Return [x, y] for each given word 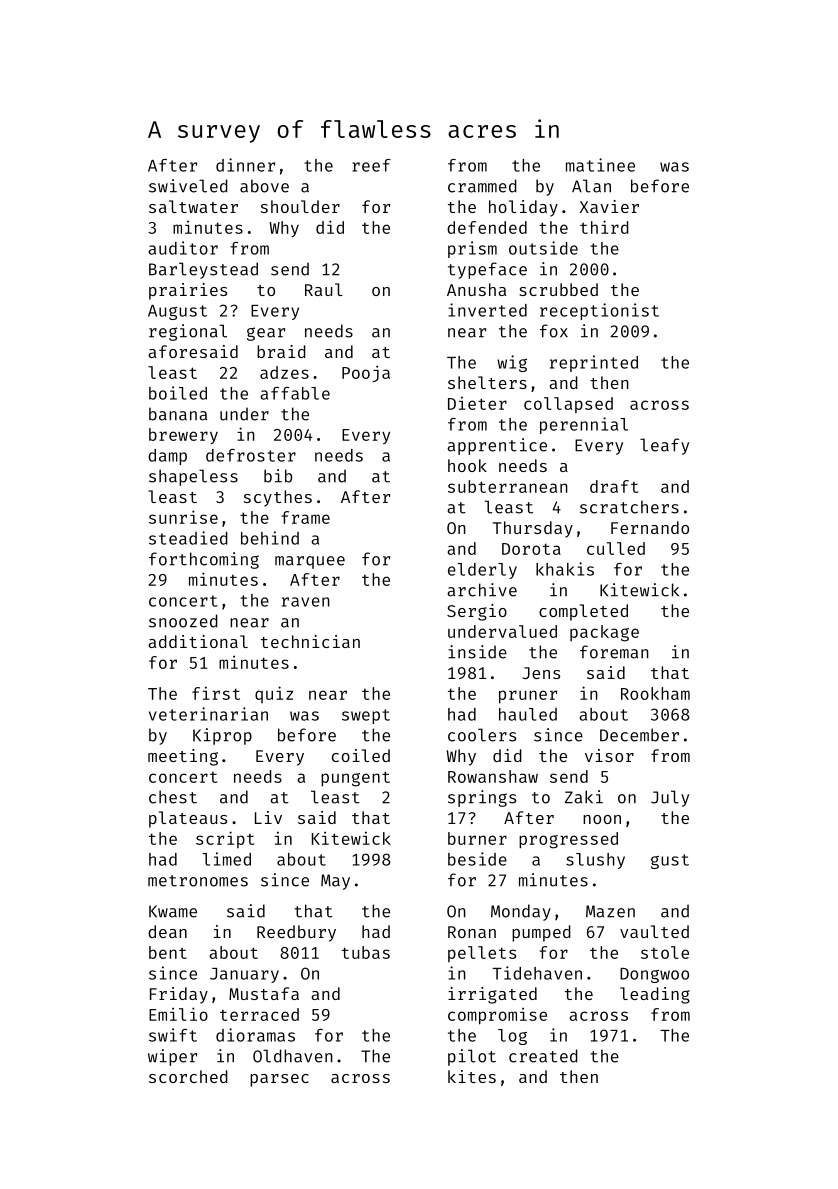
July [670, 798]
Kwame [173, 911]
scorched [188, 1076]
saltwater [193, 206]
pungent [355, 779]
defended [487, 227]
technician [310, 641]
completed [583, 612]
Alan [591, 186]
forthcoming [204, 560]
